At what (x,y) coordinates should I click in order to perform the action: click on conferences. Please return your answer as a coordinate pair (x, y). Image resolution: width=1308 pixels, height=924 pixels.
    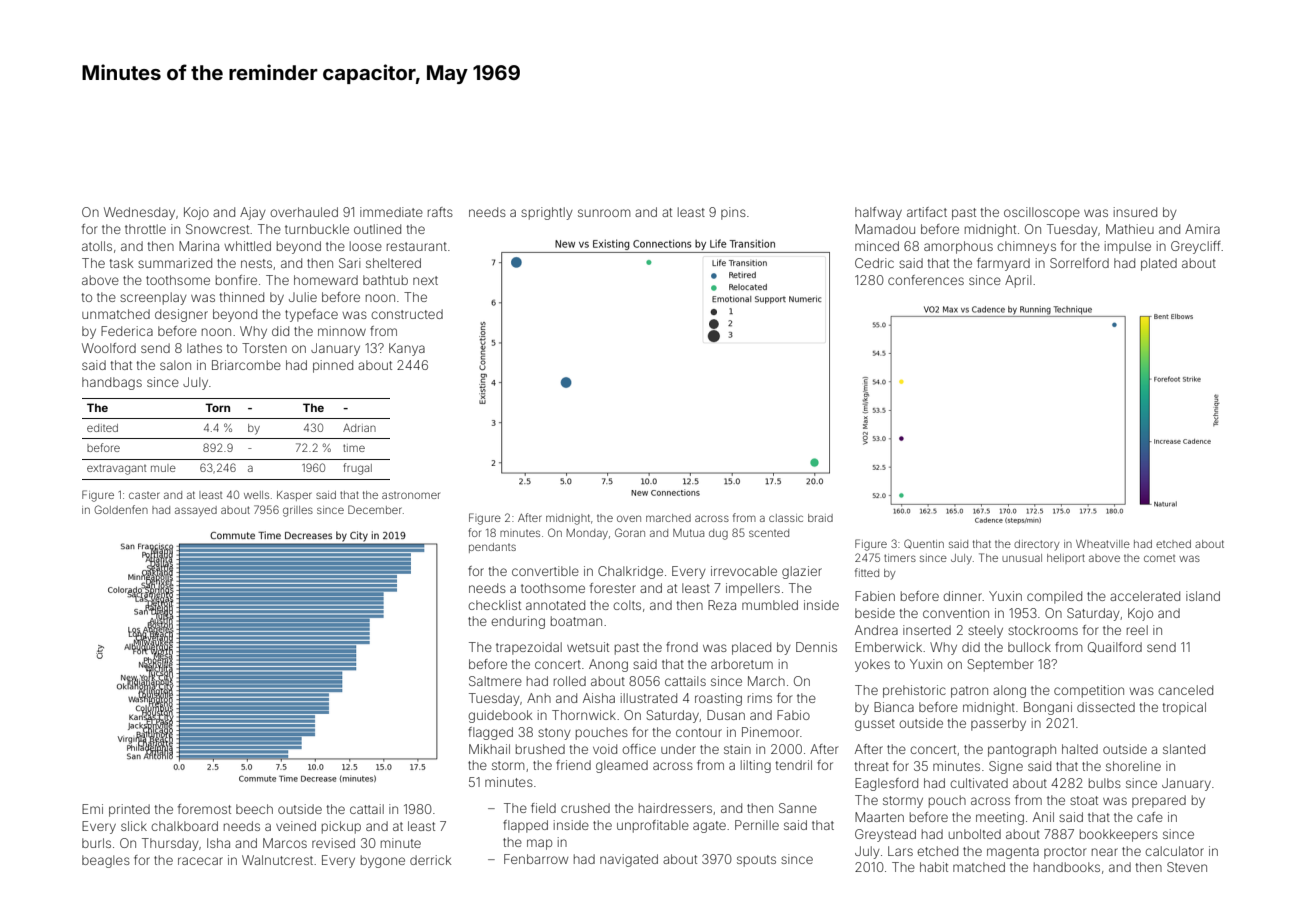
    Looking at the image, I should click on (926, 280).
